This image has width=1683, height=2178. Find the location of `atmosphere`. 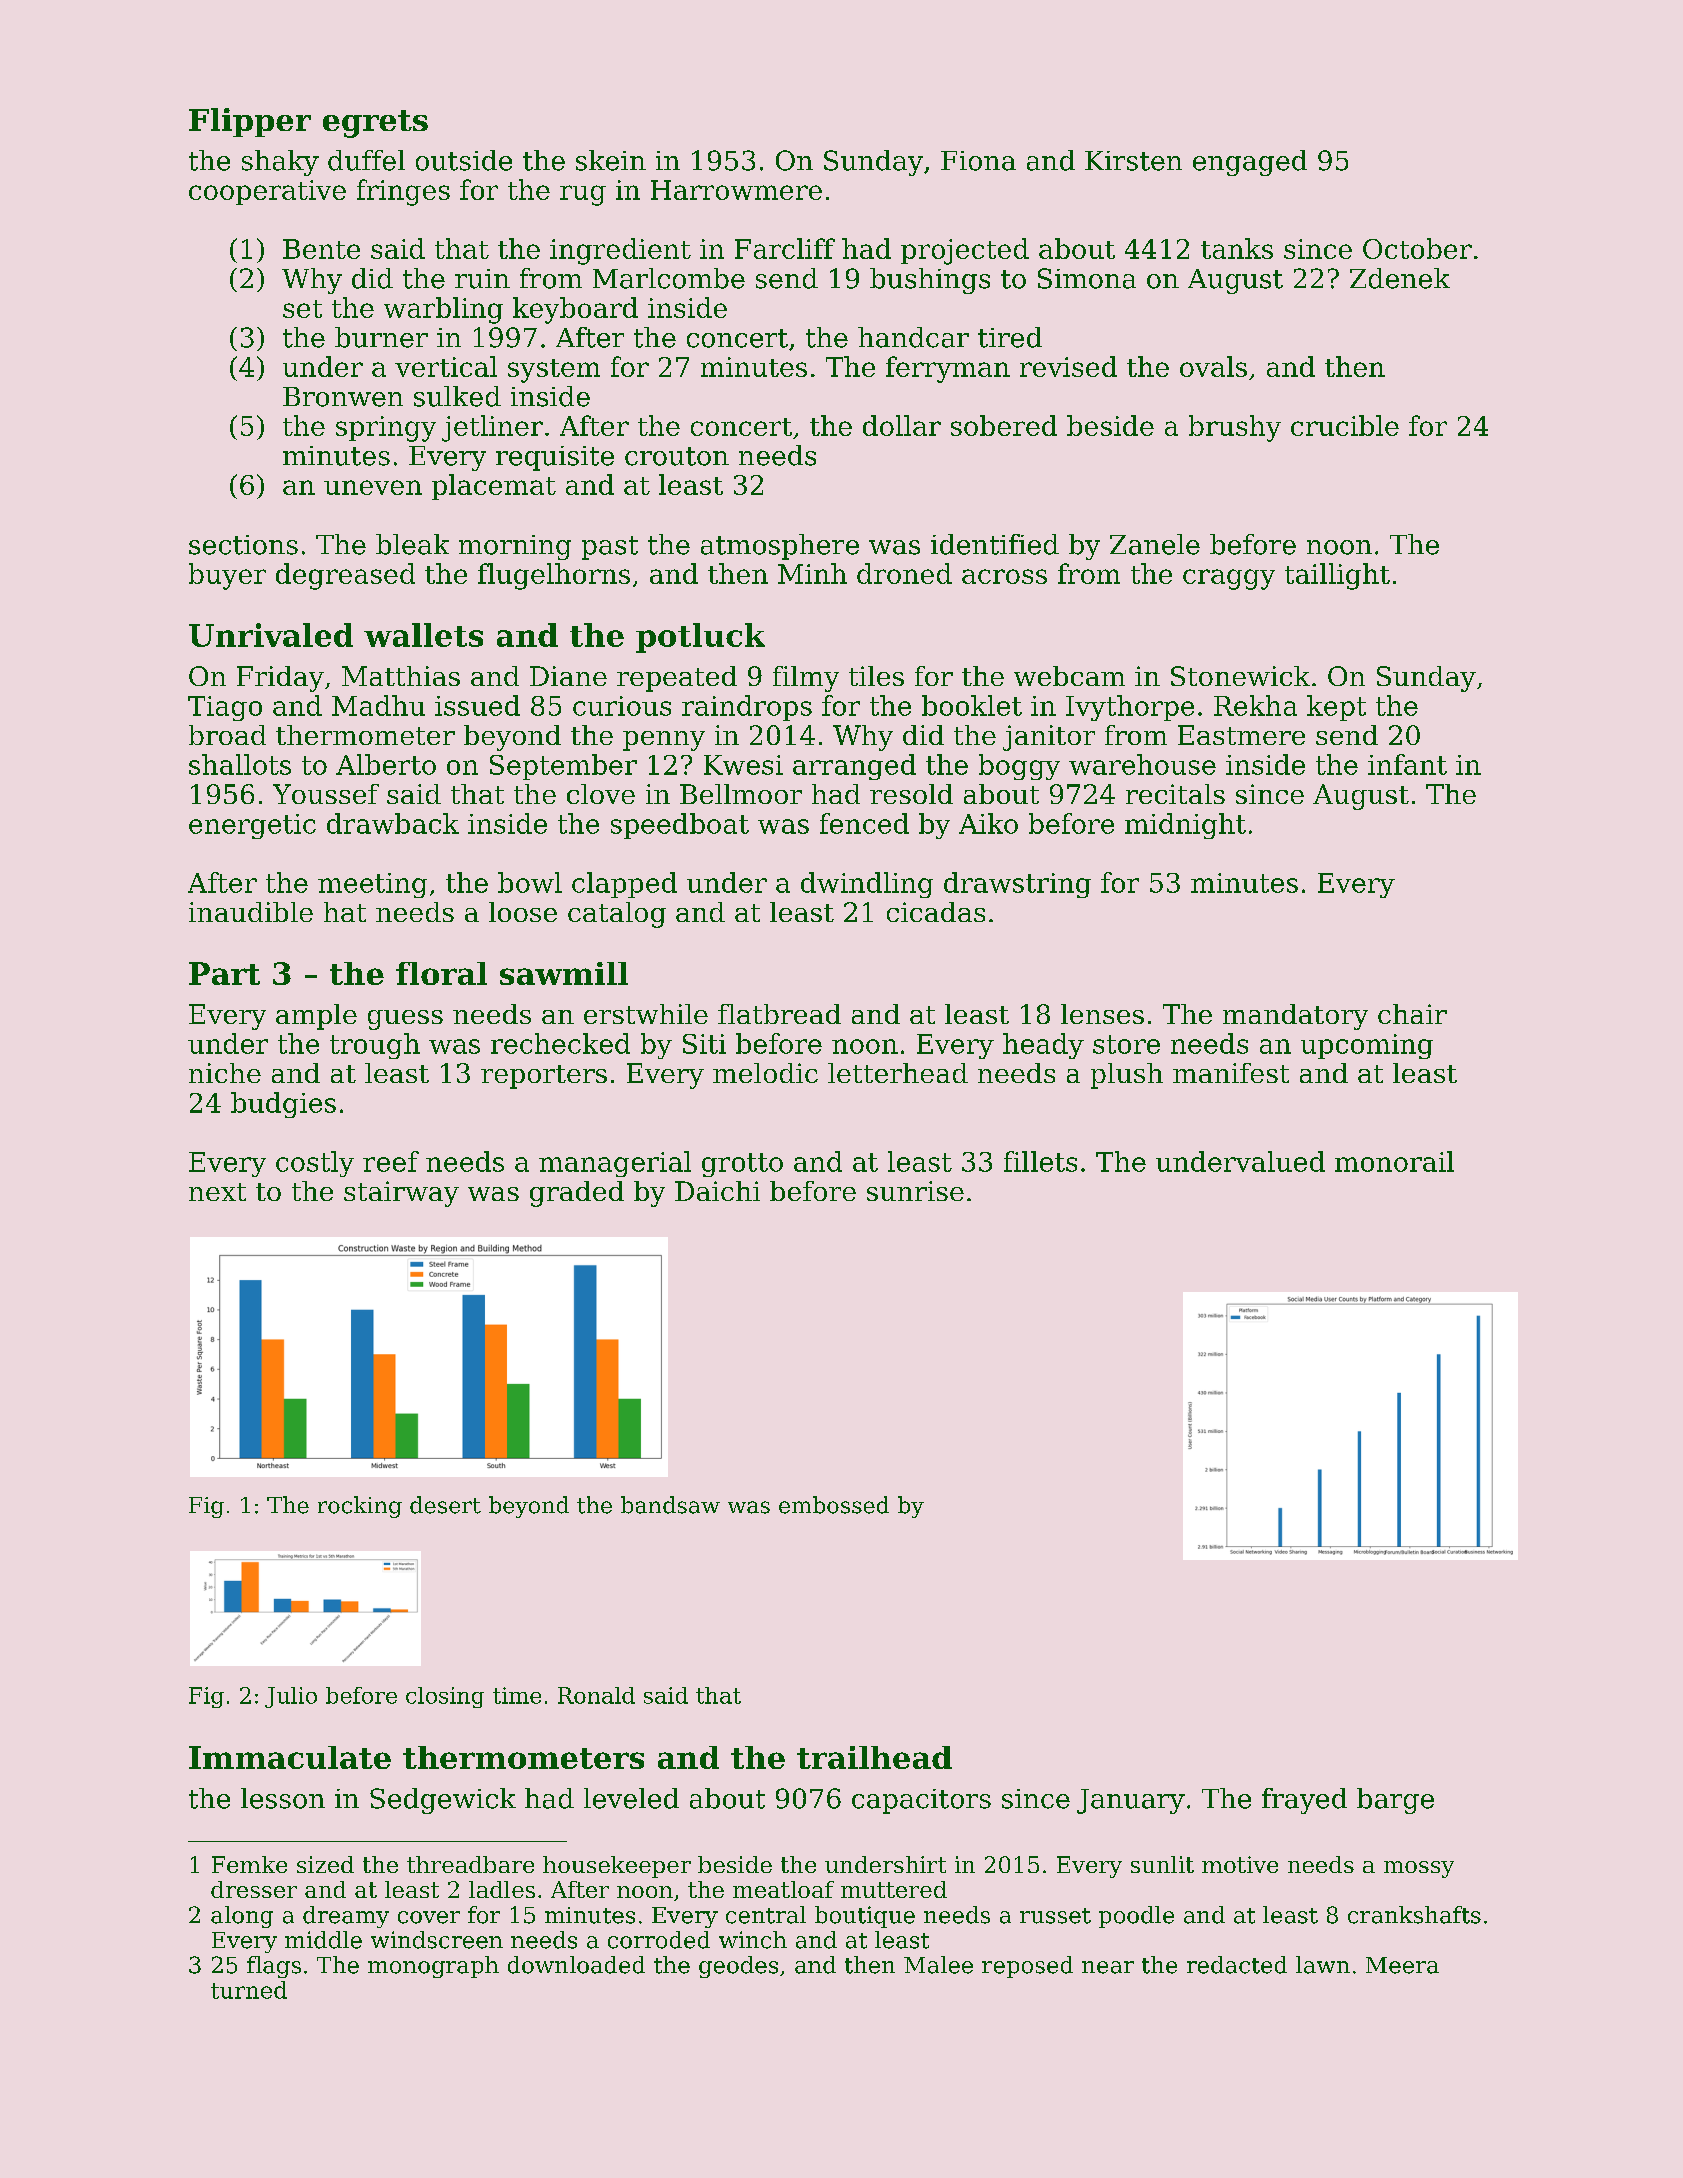

atmosphere is located at coordinates (780, 547).
